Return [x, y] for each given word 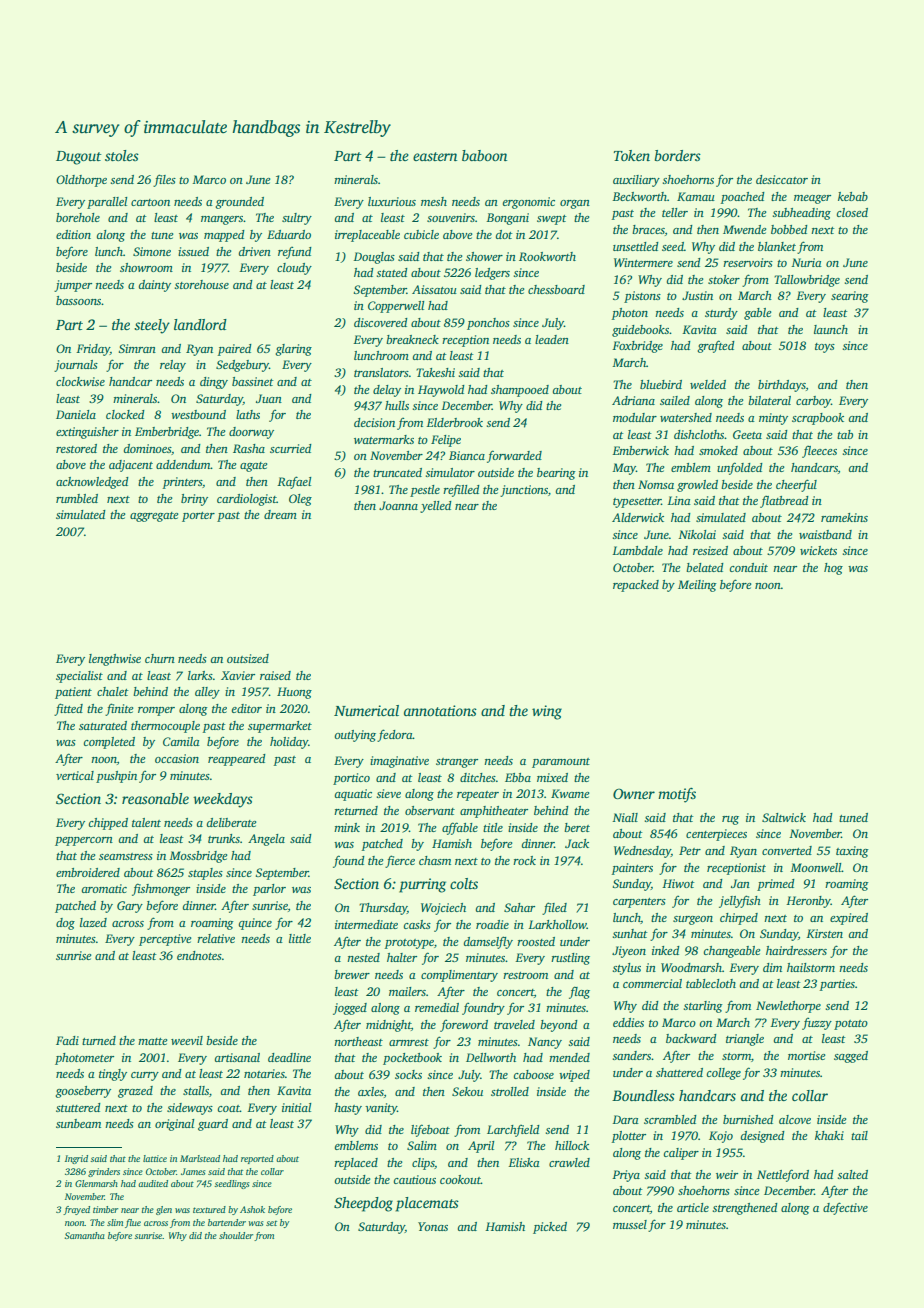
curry [145, 1076]
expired [849, 919]
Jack [577, 843]
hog [833, 569]
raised [275, 675]
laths [248, 414]
